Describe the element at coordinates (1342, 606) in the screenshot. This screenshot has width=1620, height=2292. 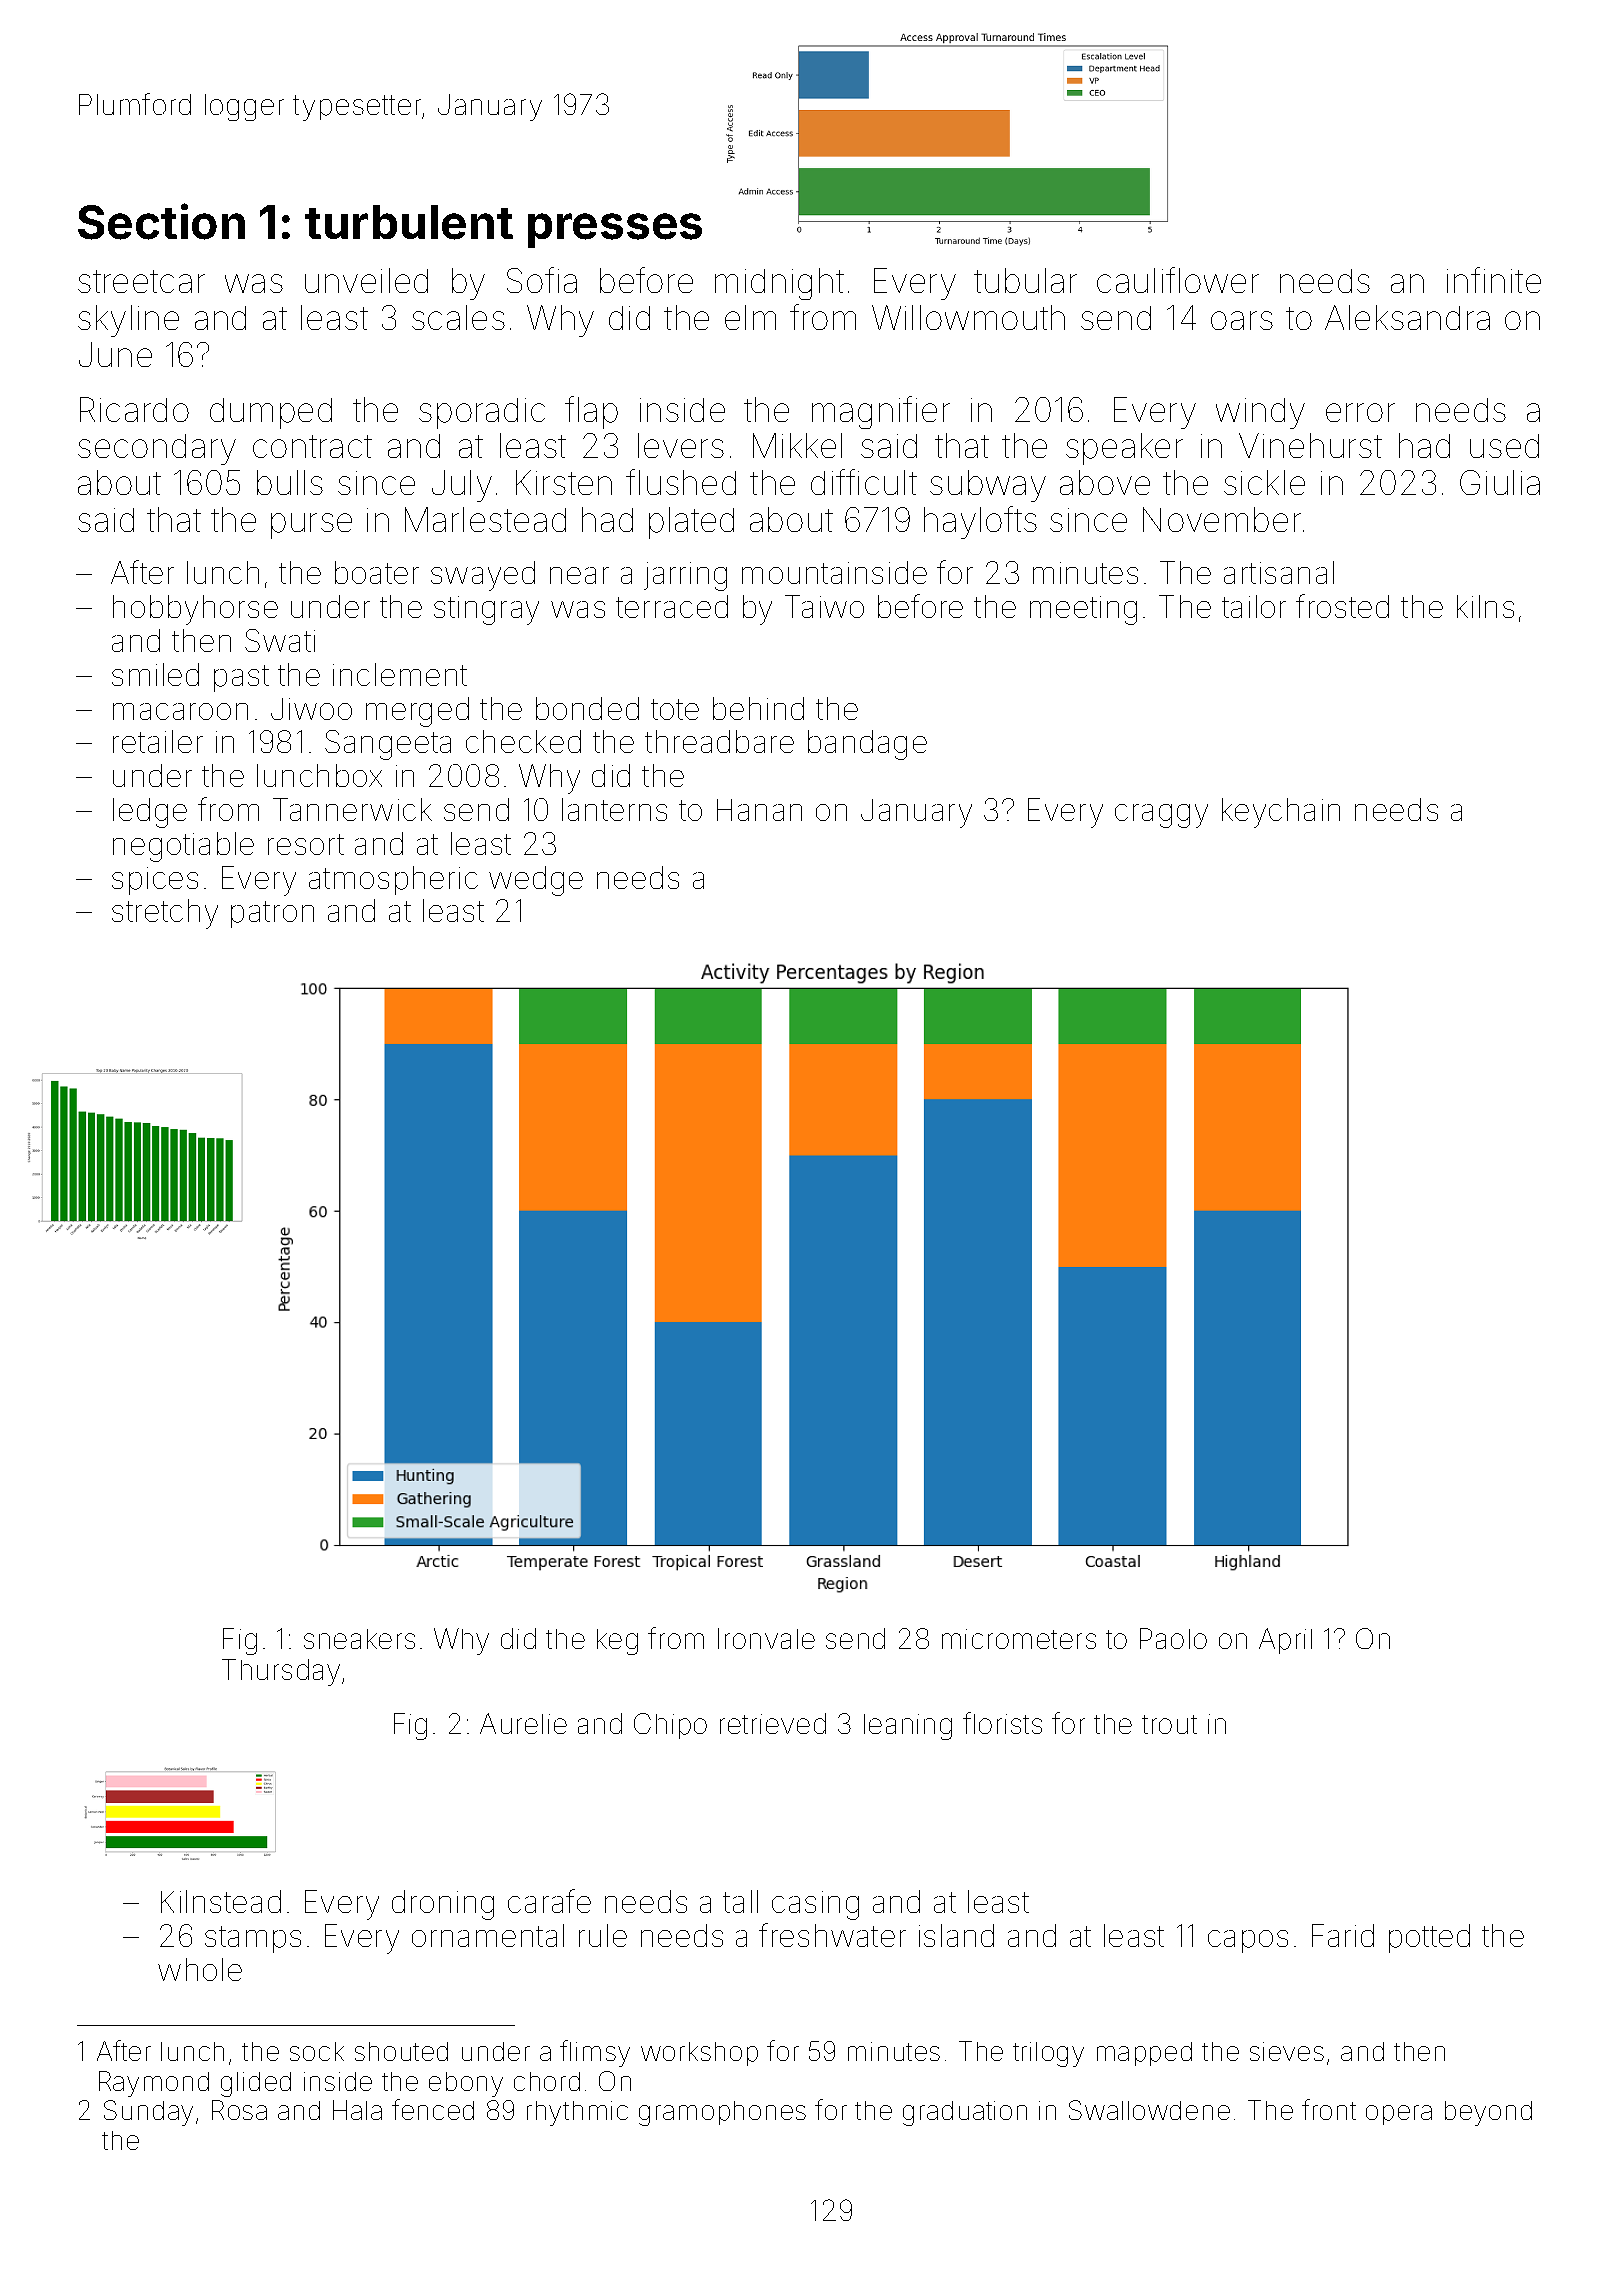
I see `frosted` at that location.
